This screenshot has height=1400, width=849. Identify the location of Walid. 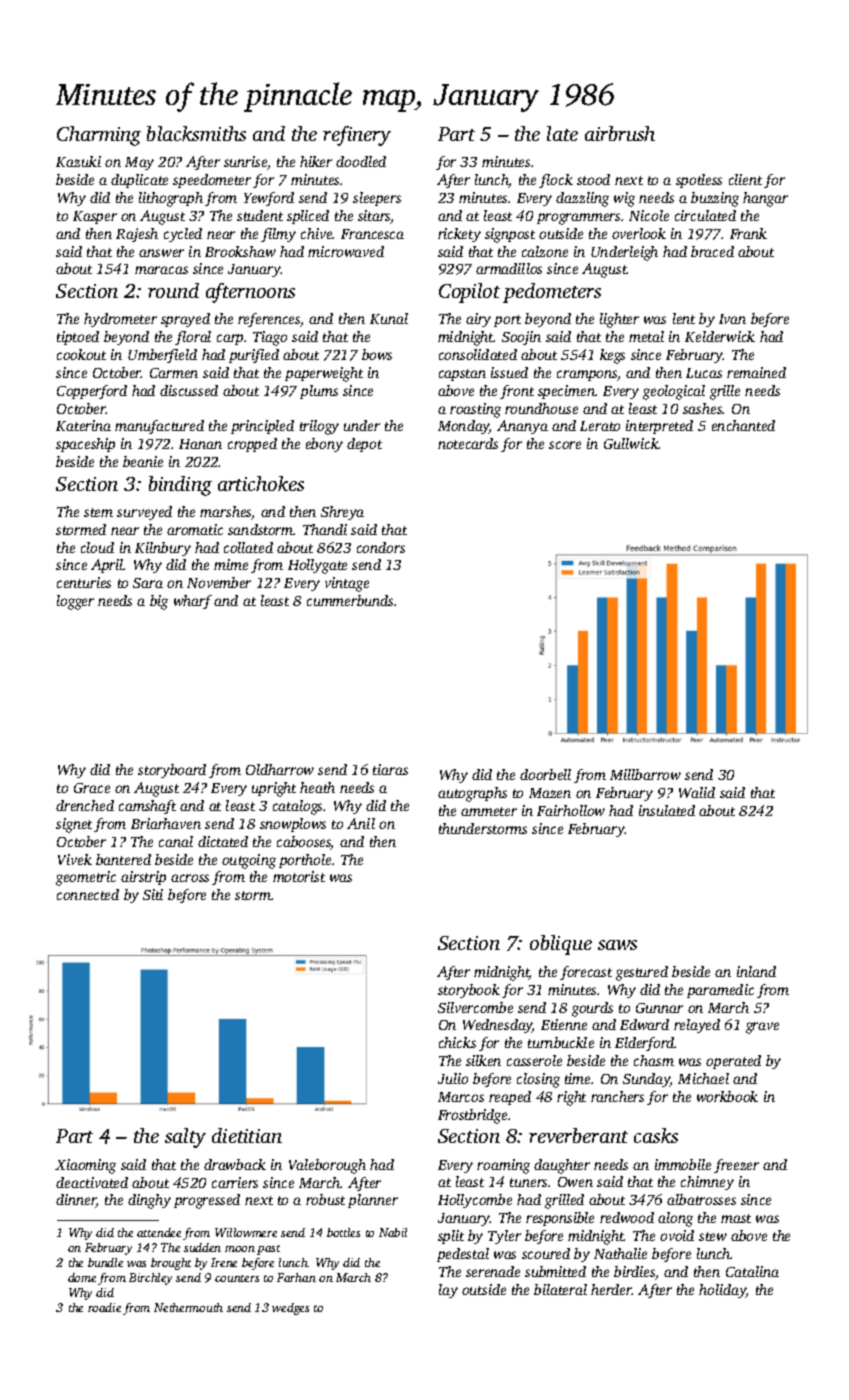
(697, 792).
